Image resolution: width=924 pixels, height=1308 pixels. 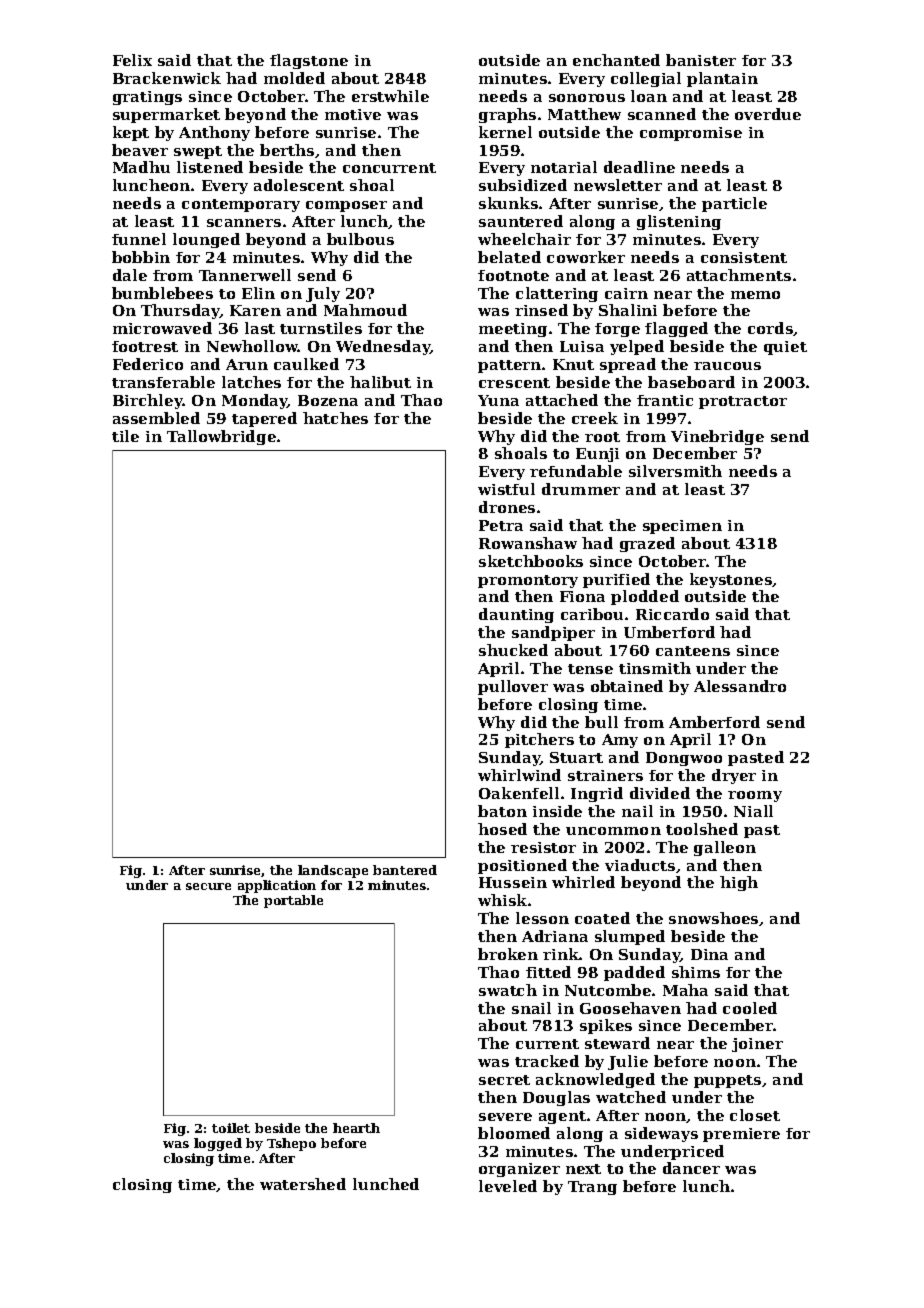 I want to click on grazed, so click(x=647, y=544).
